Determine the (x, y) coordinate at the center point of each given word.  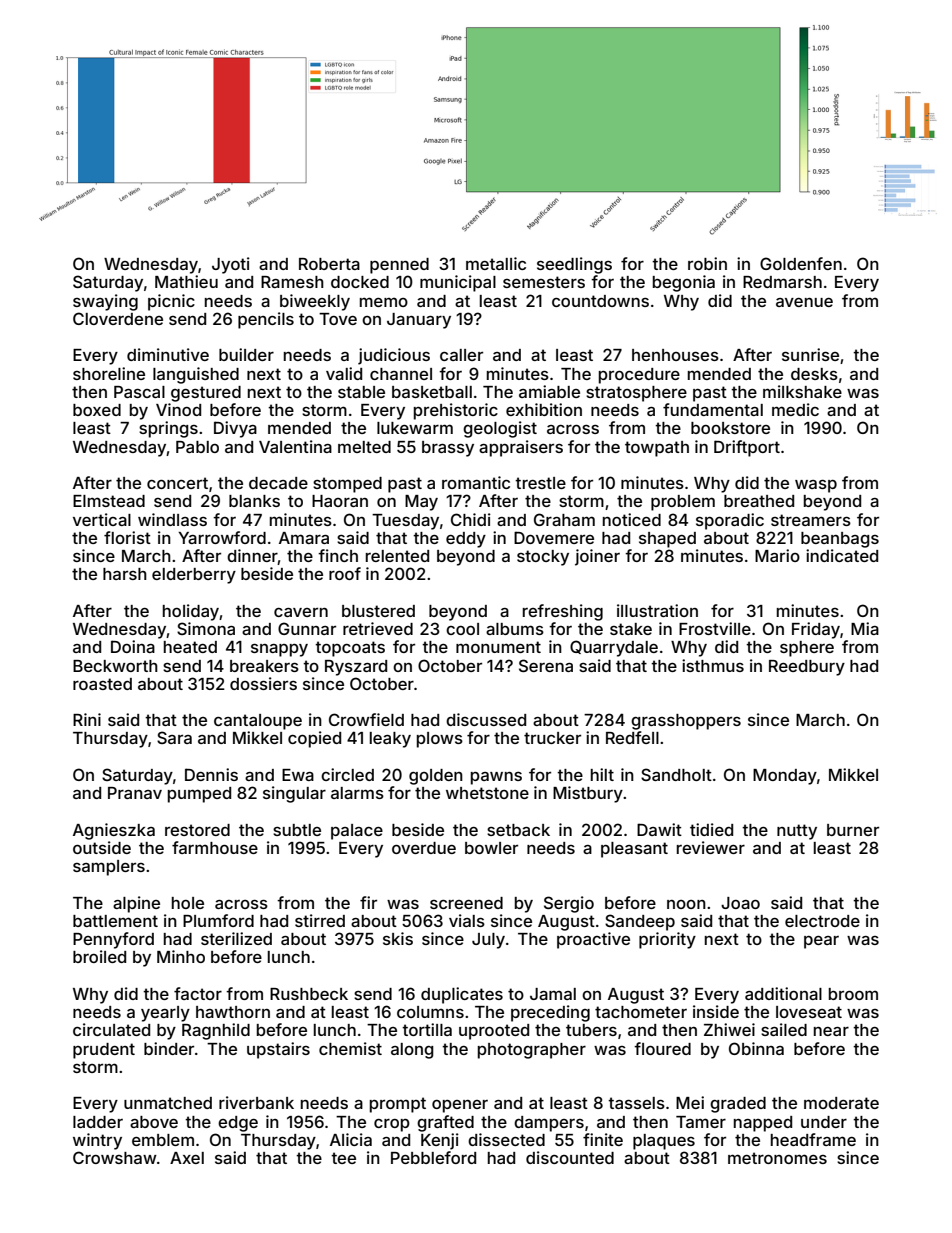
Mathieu (186, 281)
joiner (597, 557)
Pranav (135, 793)
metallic (496, 263)
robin (707, 263)
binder (169, 1048)
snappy (279, 650)
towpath (657, 449)
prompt (398, 1105)
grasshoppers (686, 722)
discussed (486, 719)
